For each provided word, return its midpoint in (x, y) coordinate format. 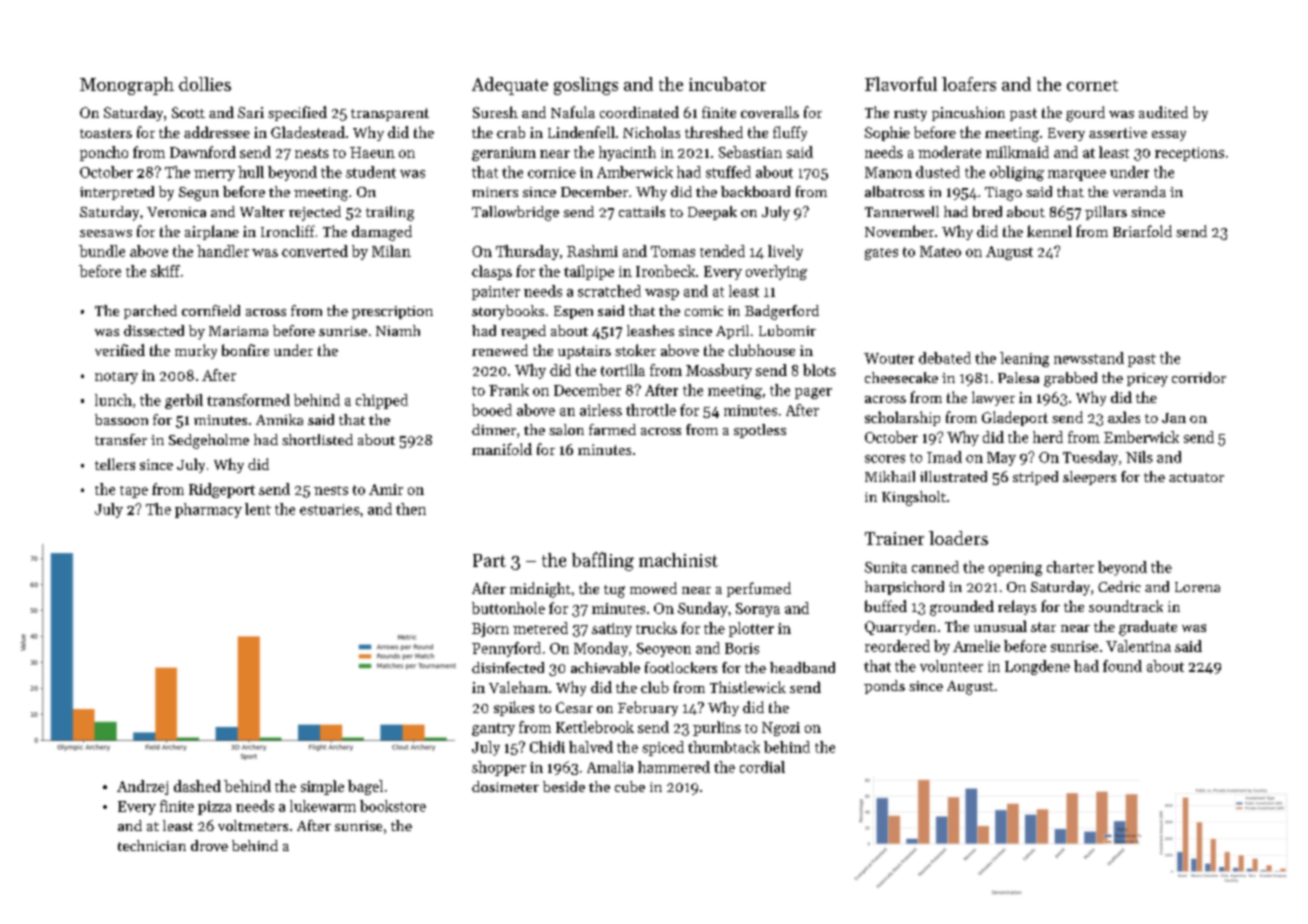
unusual (1000, 626)
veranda (1139, 191)
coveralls (770, 112)
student (371, 172)
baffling (603, 561)
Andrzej (142, 787)
